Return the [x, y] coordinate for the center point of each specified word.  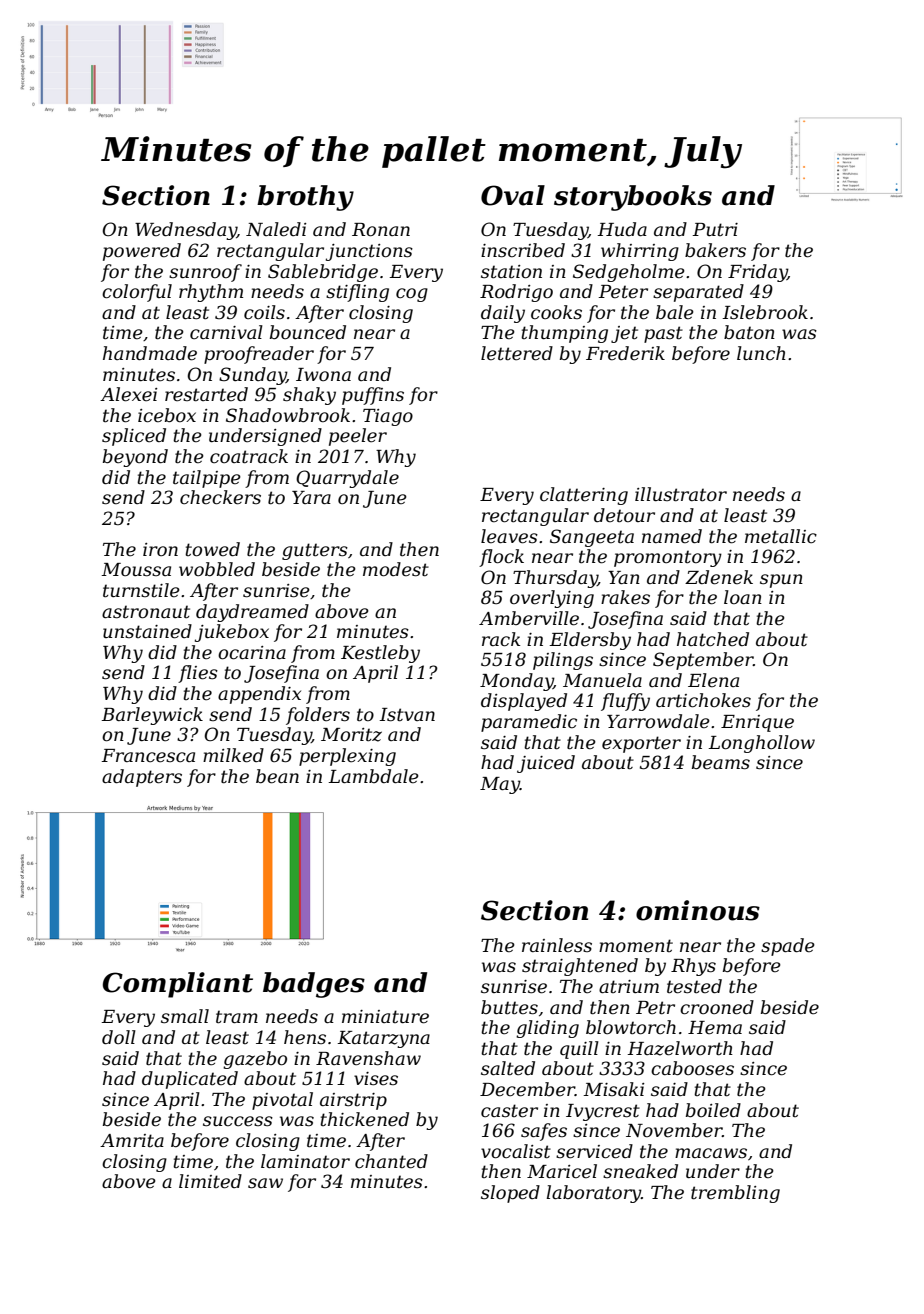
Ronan [381, 230]
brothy [305, 198]
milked [233, 755]
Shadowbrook [288, 415]
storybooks [633, 198]
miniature [385, 1017]
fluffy [625, 702]
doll [119, 1037]
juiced [546, 764]
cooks [556, 312]
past [663, 334]
